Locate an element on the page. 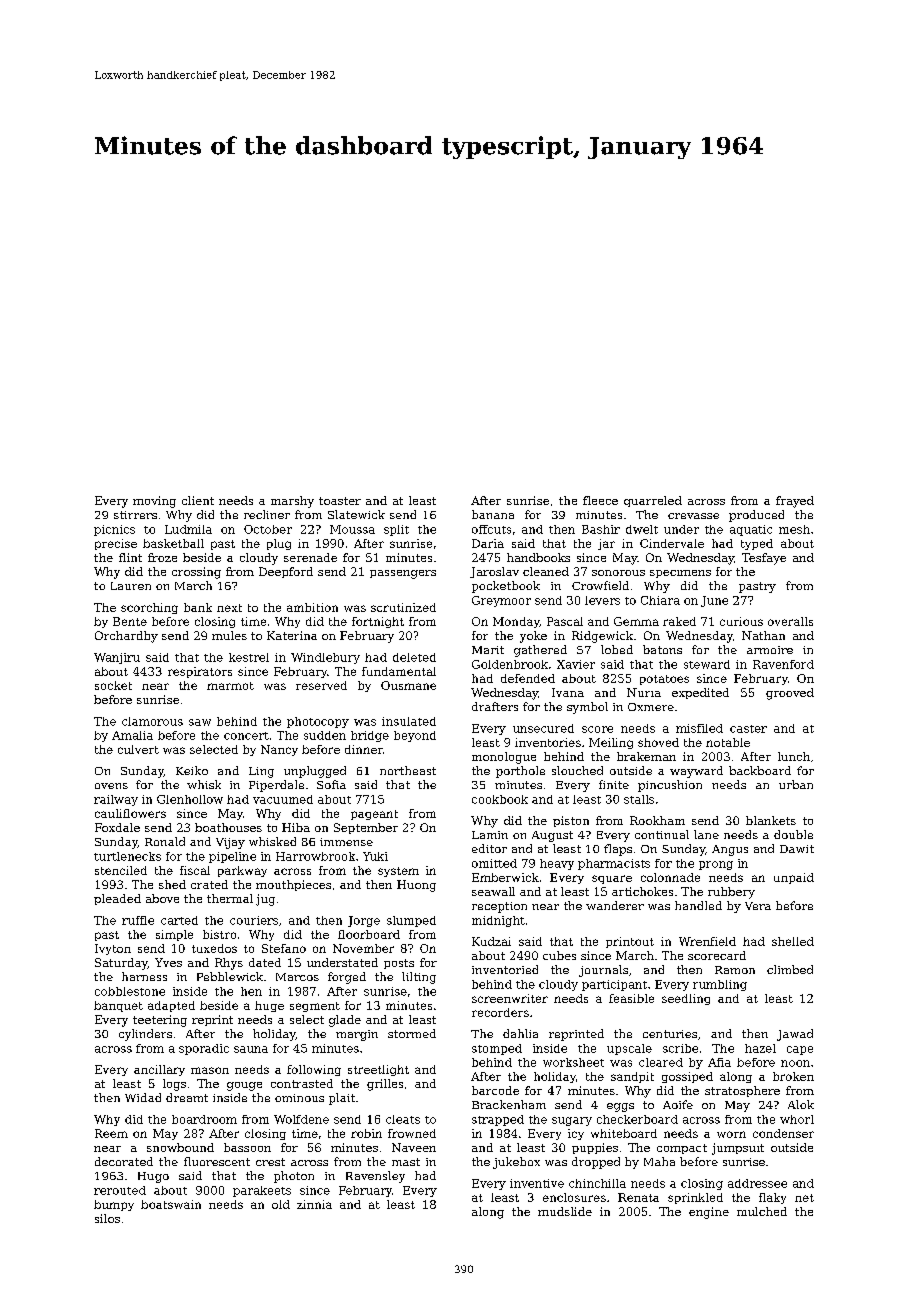  curious is located at coordinates (741, 621).
